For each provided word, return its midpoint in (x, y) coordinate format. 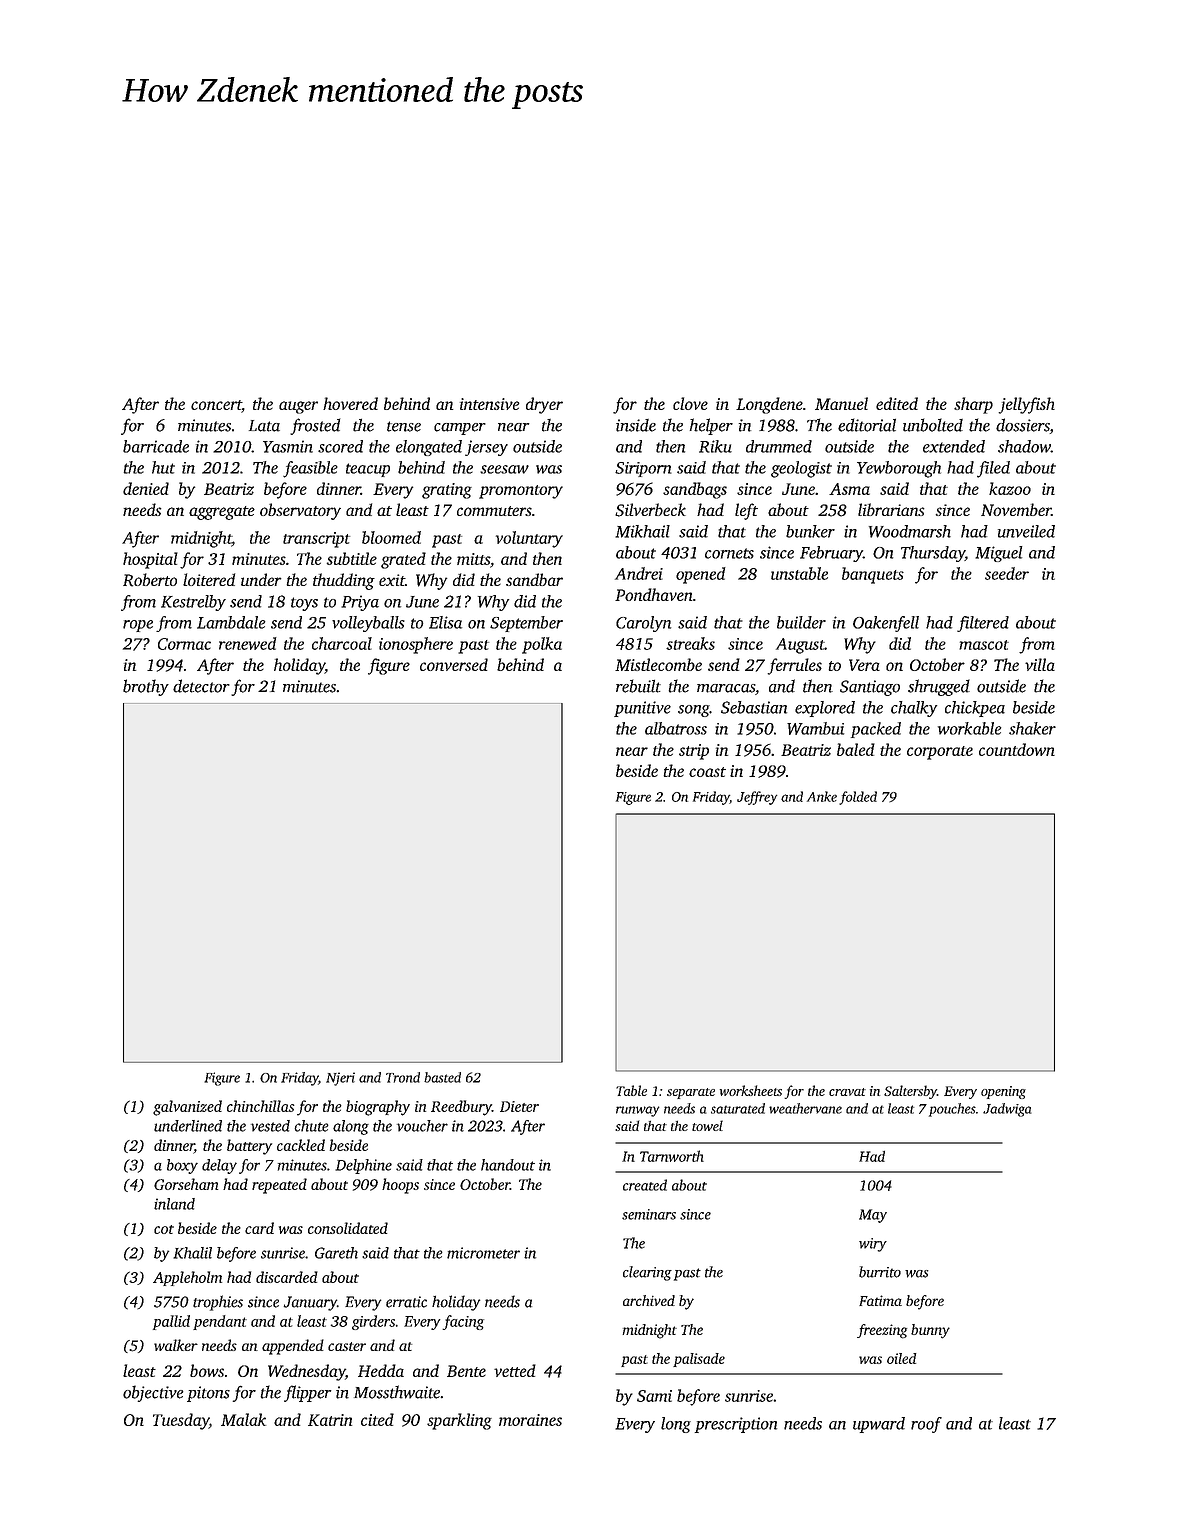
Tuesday (181, 1421)
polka (542, 645)
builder (801, 622)
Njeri (340, 1079)
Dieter (519, 1106)
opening (1003, 1092)
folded (858, 798)
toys (304, 604)
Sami (654, 1396)
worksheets (751, 1090)
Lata (264, 426)
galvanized (187, 1108)
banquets (873, 575)
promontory (521, 492)
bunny (930, 1331)
